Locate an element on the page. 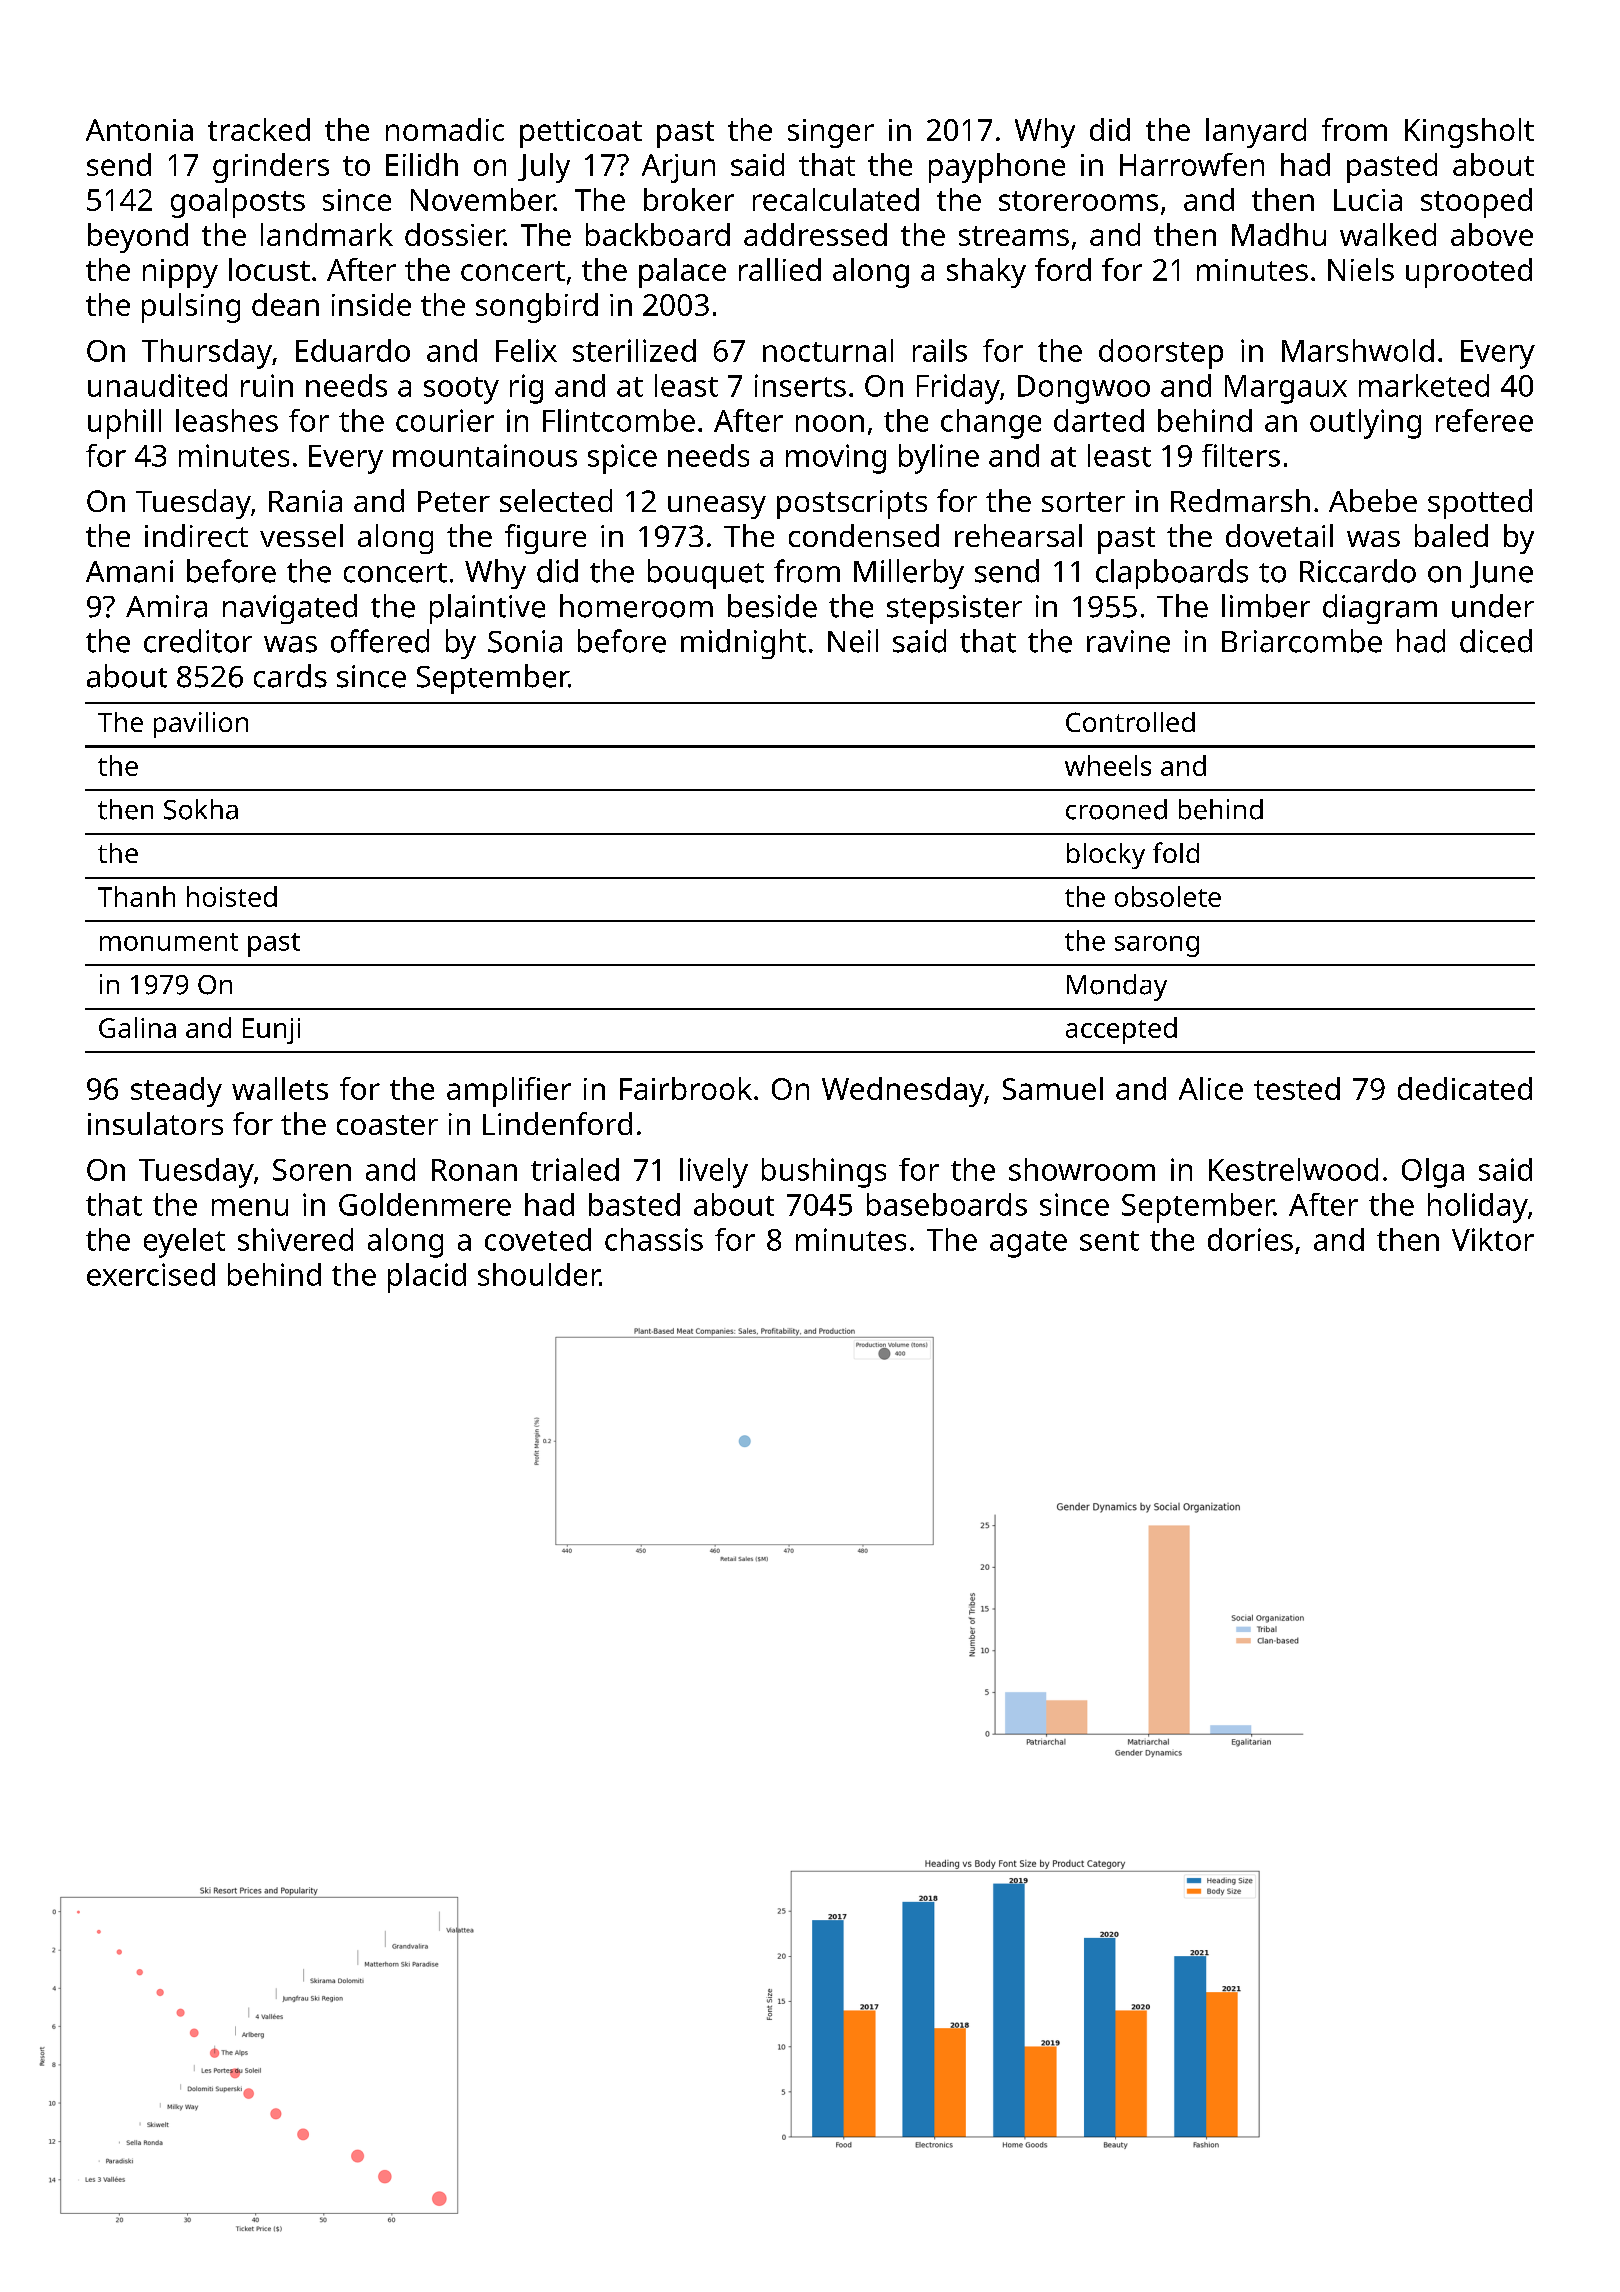 This page has width=1620, height=2292. singer is located at coordinates (831, 133).
